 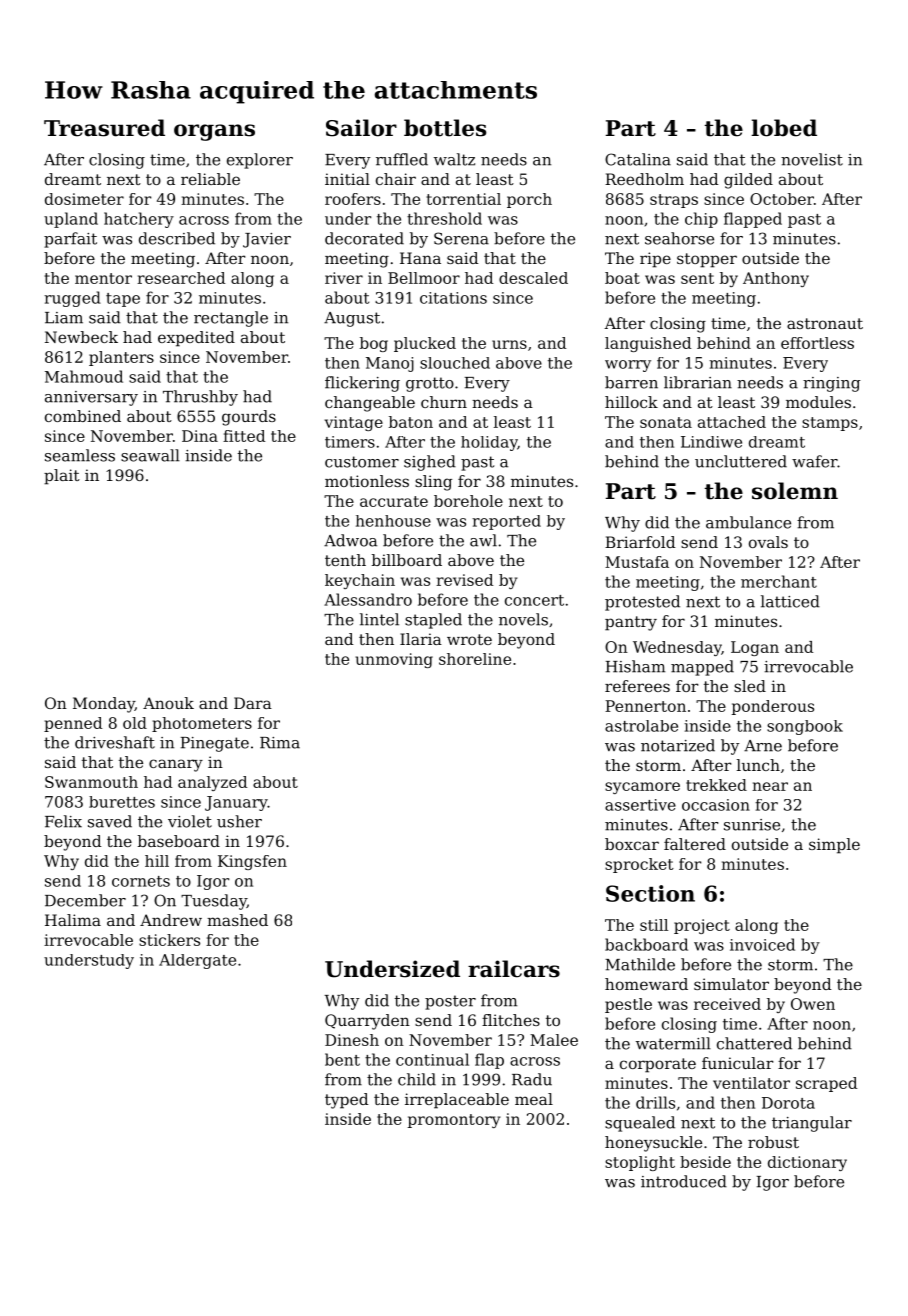 I want to click on Catalina, so click(x=638, y=159).
